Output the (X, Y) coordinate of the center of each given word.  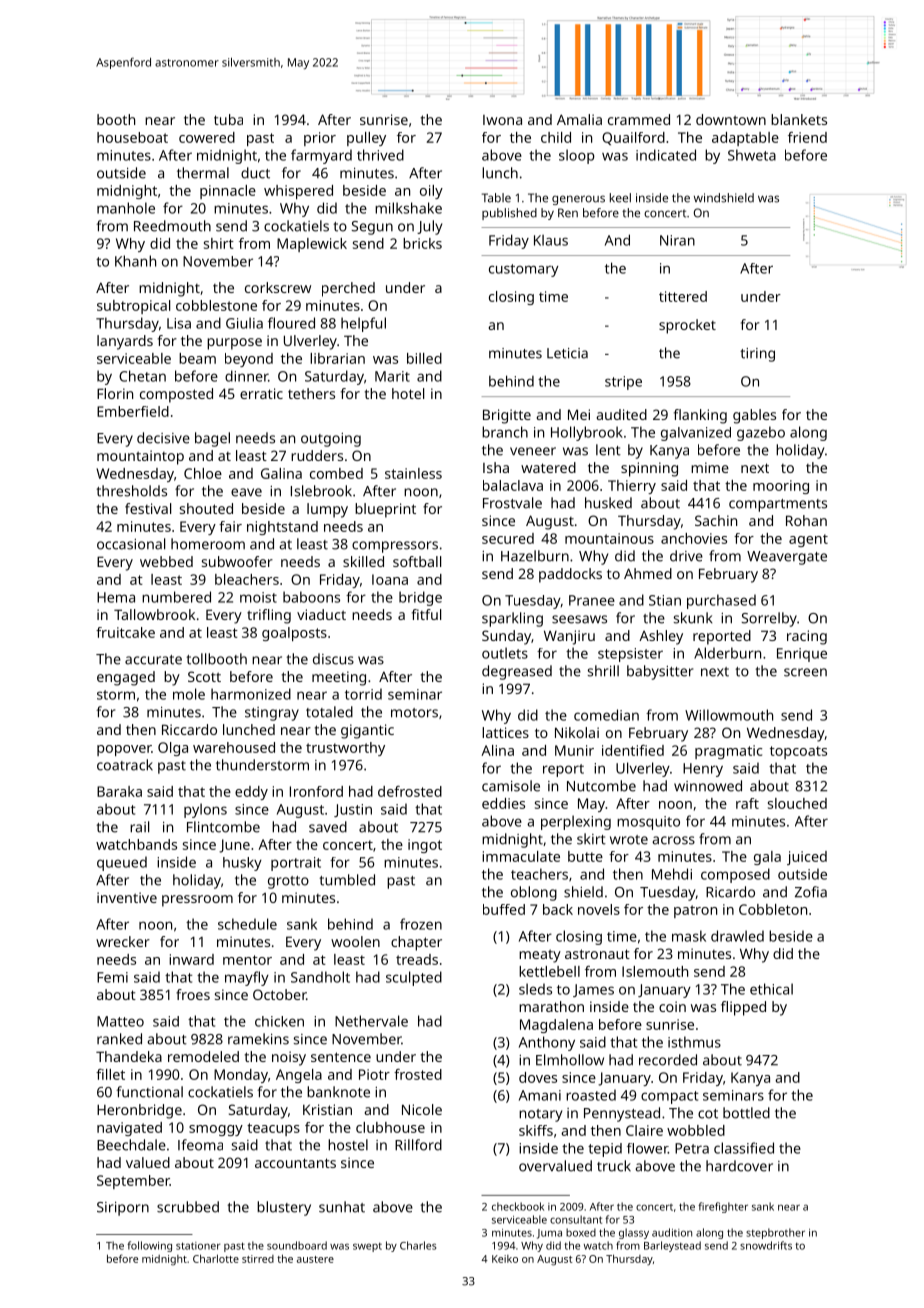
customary (524, 270)
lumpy (327, 510)
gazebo (761, 433)
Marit (392, 376)
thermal (203, 173)
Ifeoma (200, 1145)
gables (754, 416)
